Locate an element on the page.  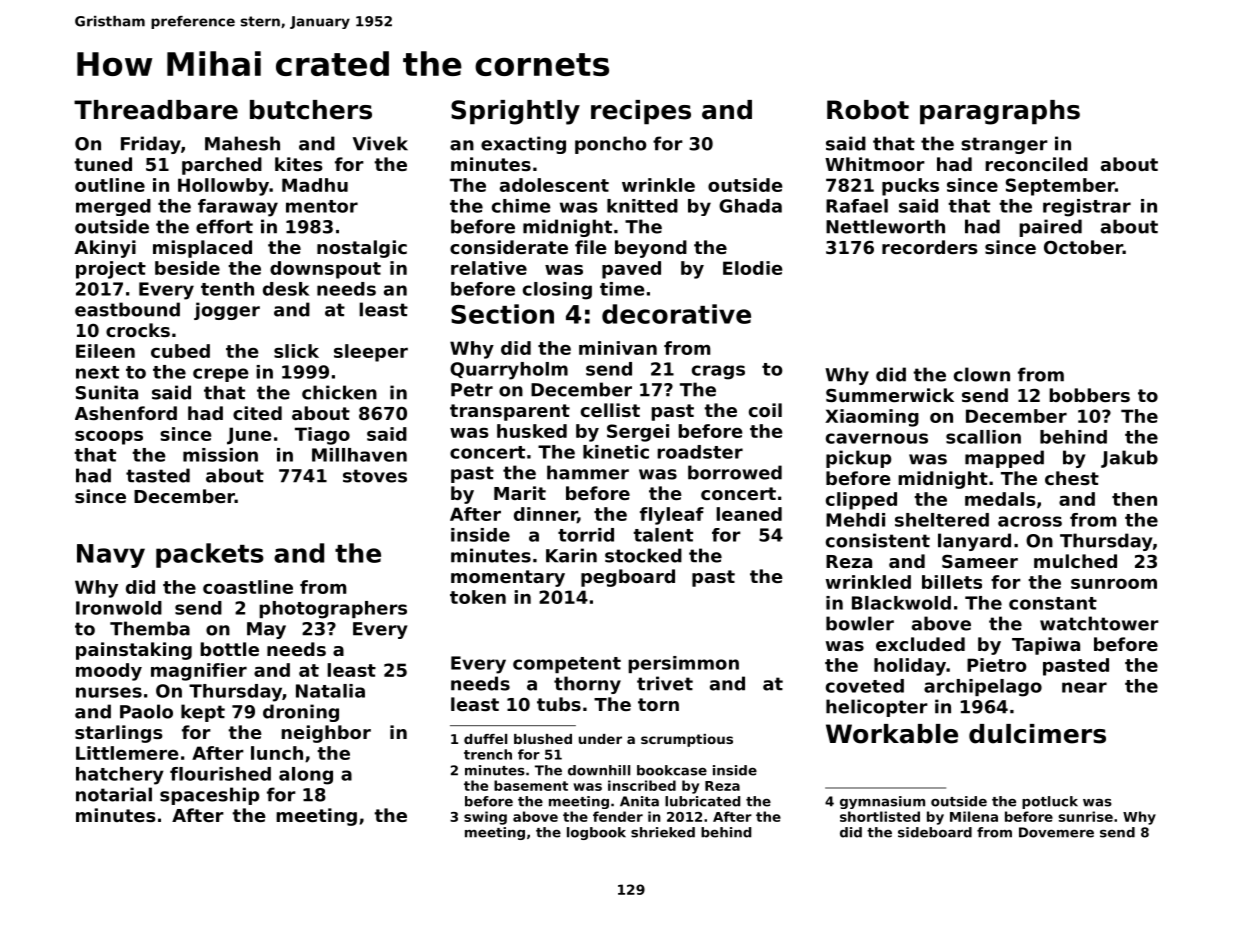
along is located at coordinates (306, 776).
